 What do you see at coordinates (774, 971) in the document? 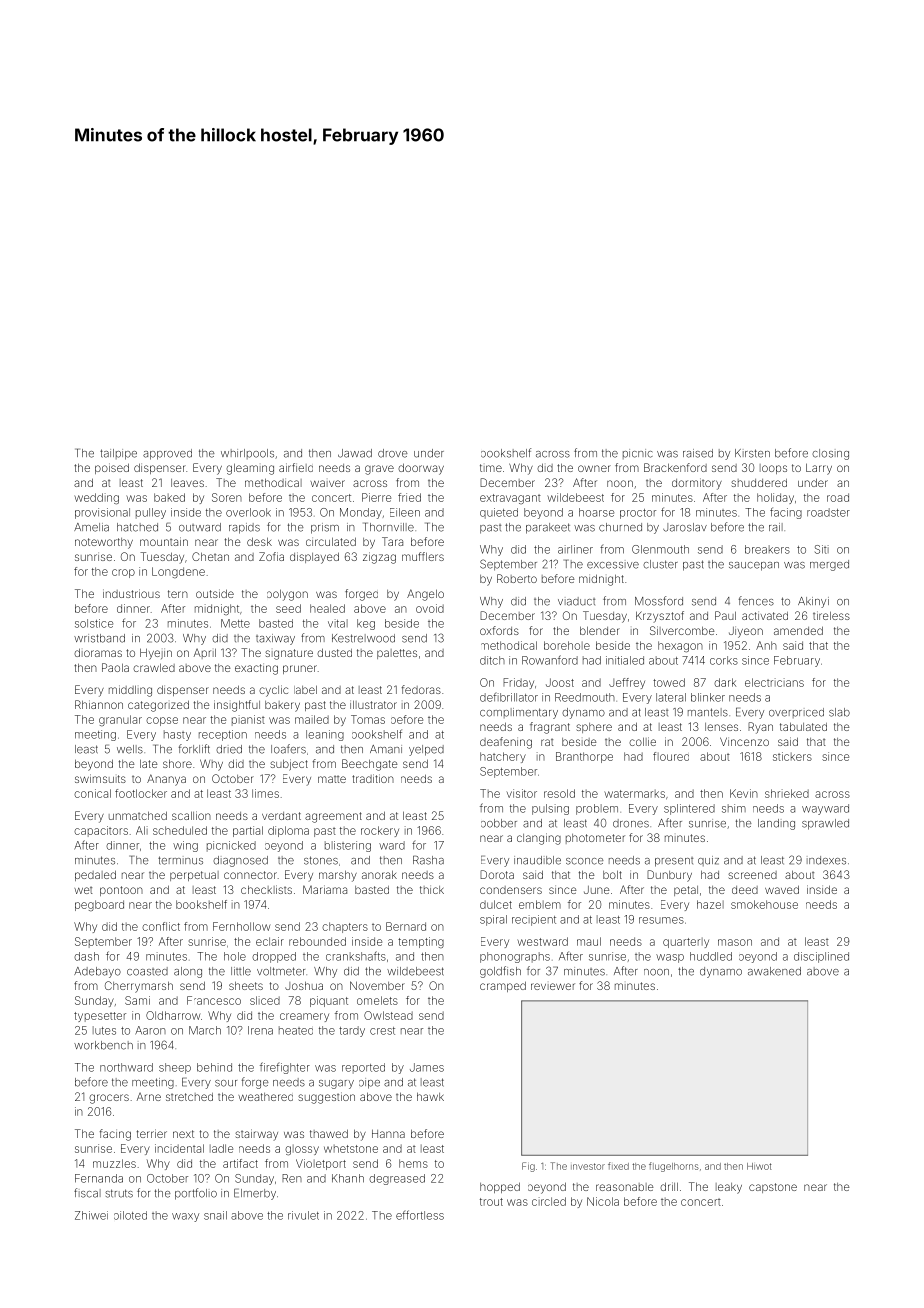
I see `awakened` at bounding box center [774, 971].
